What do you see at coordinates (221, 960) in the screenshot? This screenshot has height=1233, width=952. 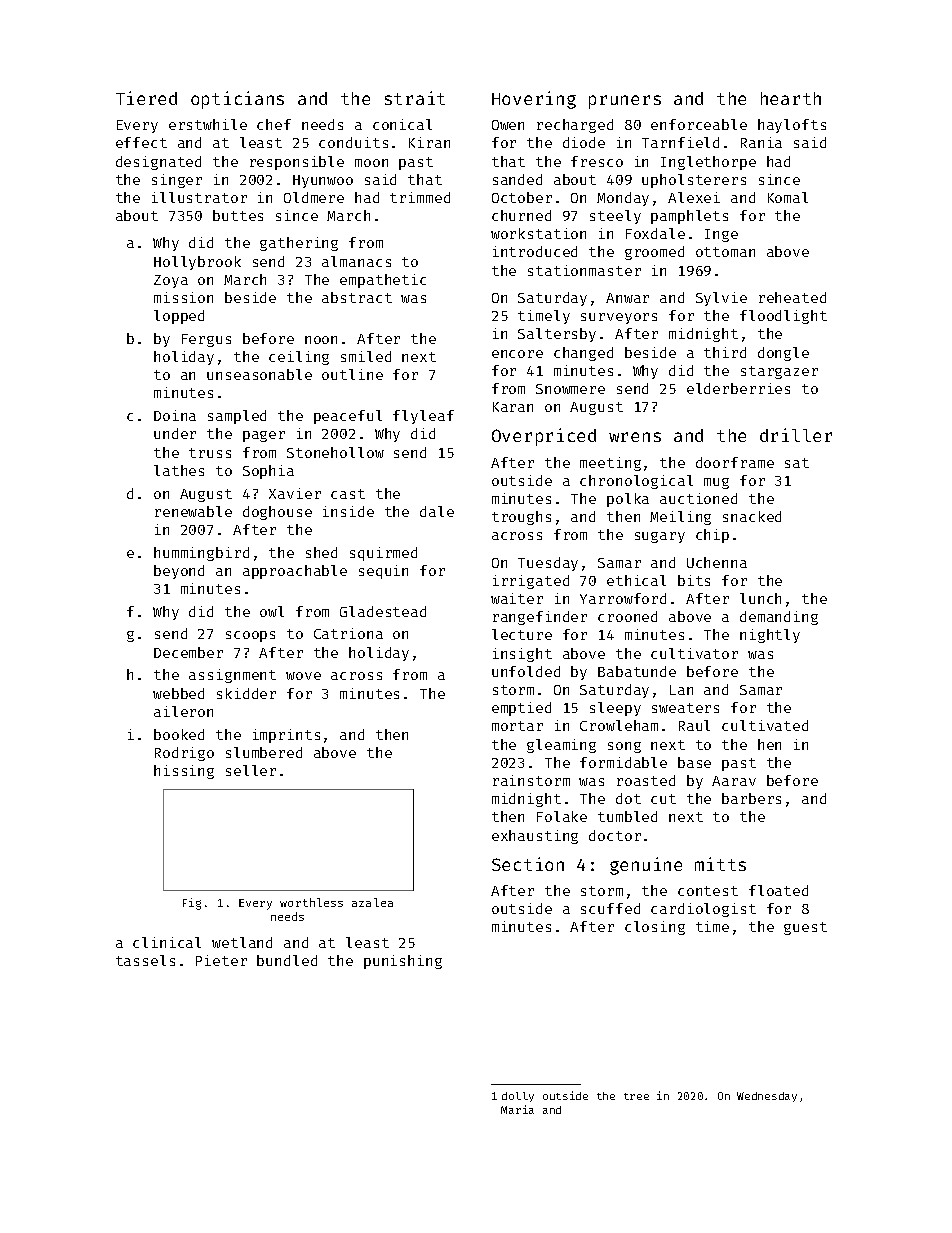 I see `Pieter` at bounding box center [221, 960].
